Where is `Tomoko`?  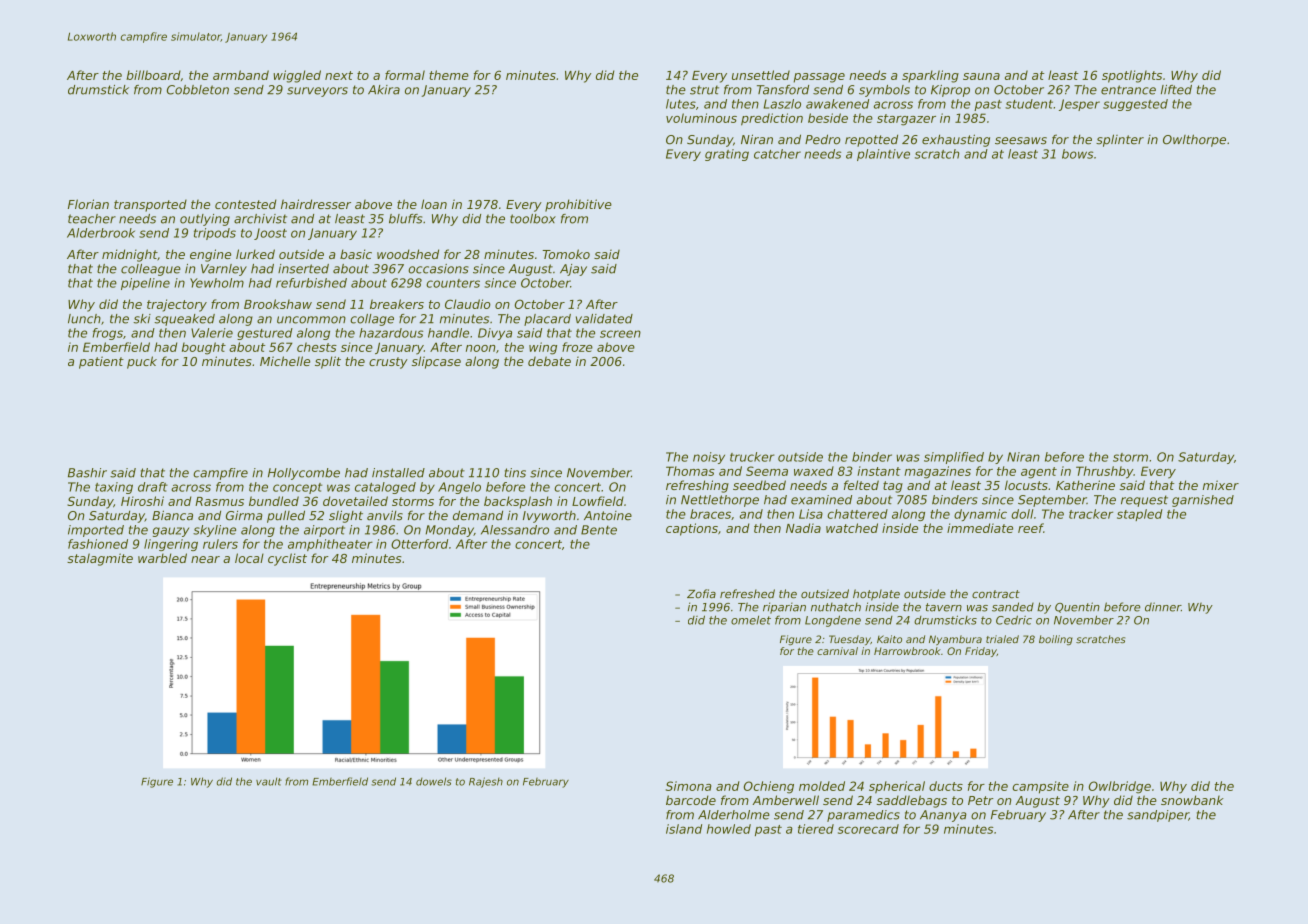 Tomoko is located at coordinates (566, 254).
